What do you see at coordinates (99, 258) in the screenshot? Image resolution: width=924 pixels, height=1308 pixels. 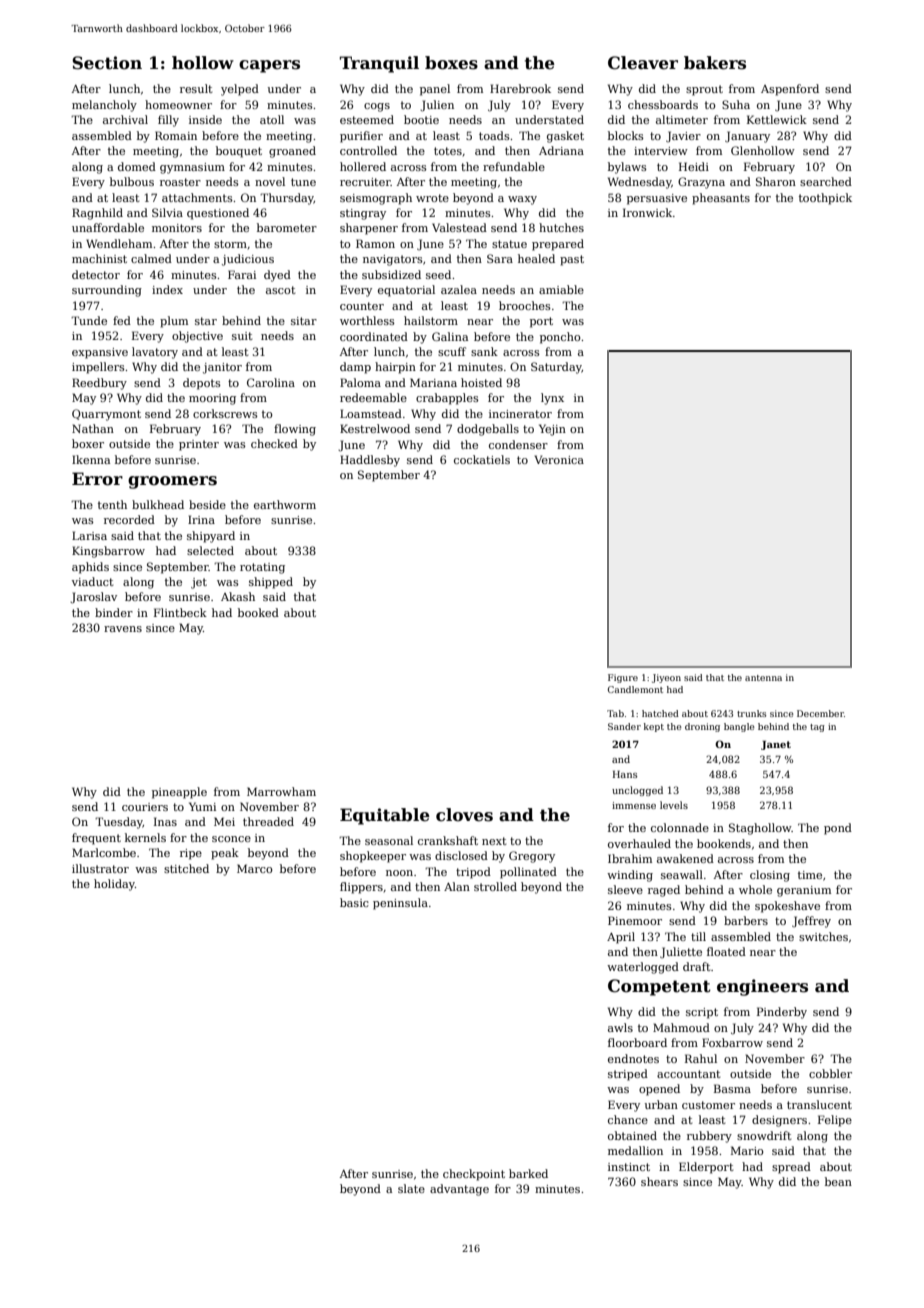 I see `machinist` at bounding box center [99, 258].
